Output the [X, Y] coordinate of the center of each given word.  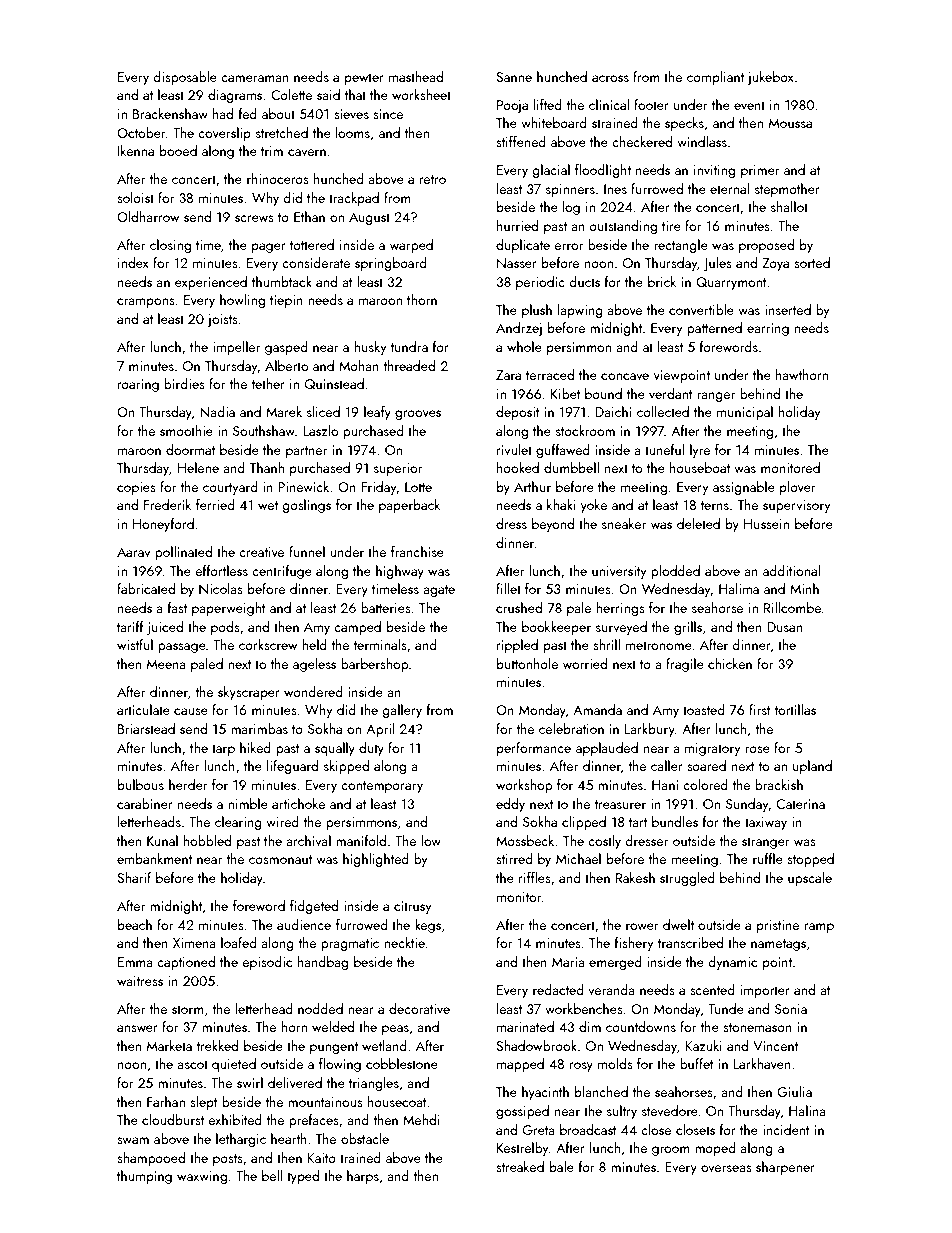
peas [395, 1030]
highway [400, 572]
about [278, 113]
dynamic [732, 963]
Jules [717, 264]
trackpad [354, 199]
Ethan [309, 216]
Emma [135, 962]
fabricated [146, 588]
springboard [391, 264]
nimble [248, 803]
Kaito [321, 1158]
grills [688, 628]
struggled [687, 879]
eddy [510, 805]
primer [760, 171]
